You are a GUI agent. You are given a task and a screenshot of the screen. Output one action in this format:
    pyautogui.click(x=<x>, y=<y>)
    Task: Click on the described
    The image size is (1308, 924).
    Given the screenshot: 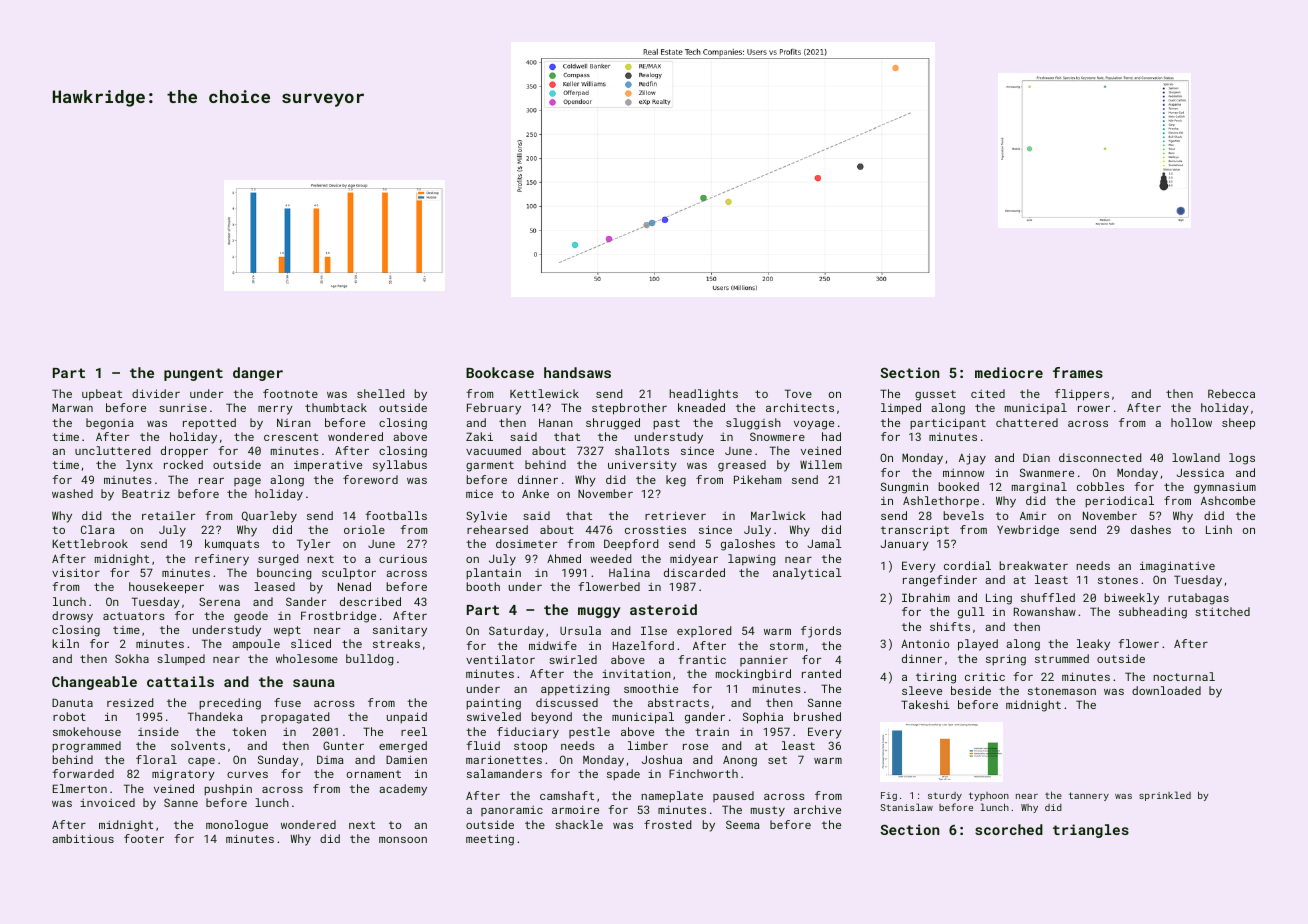 What is the action you would take?
    pyautogui.click(x=370, y=601)
